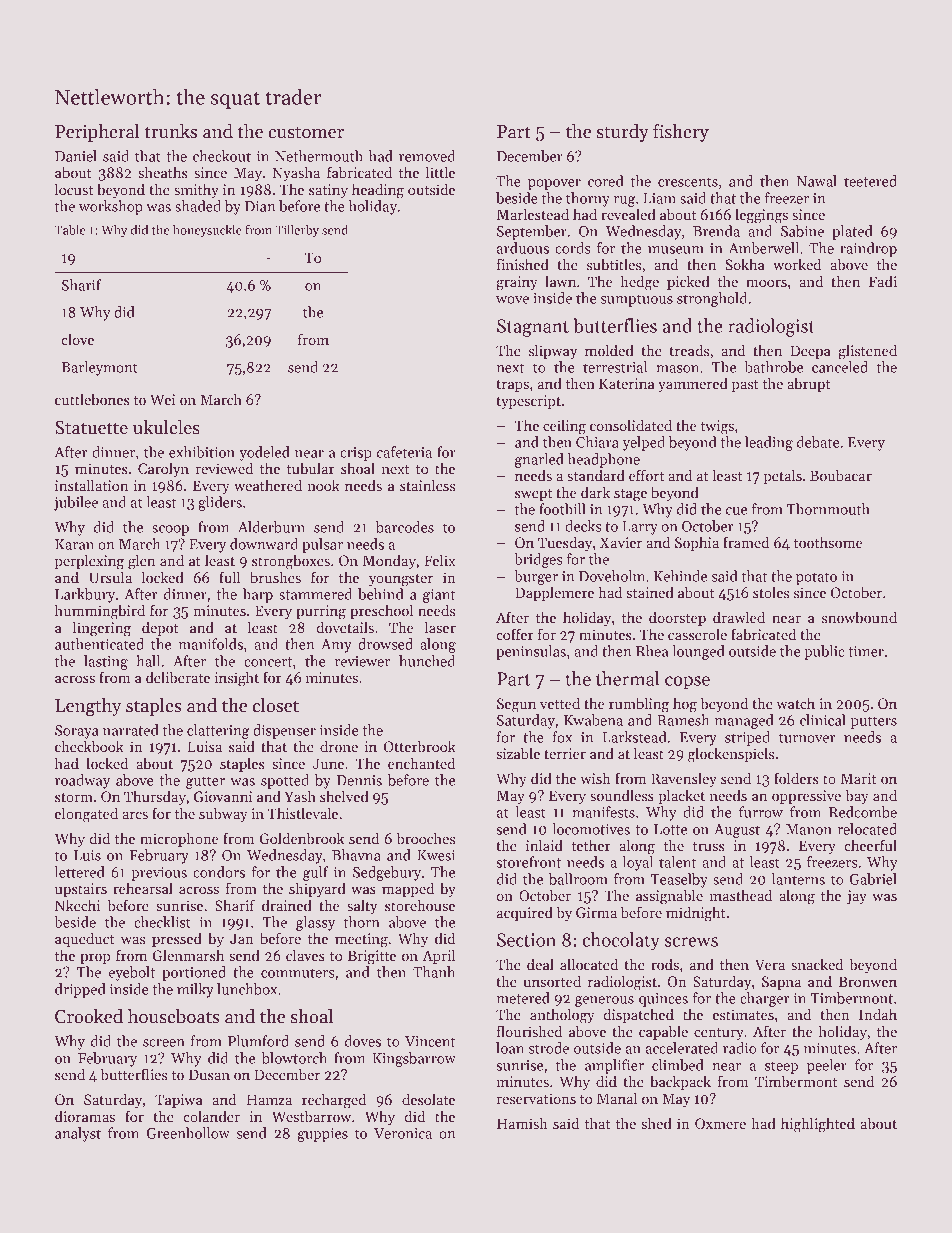  I want to click on Sophia, so click(697, 543).
